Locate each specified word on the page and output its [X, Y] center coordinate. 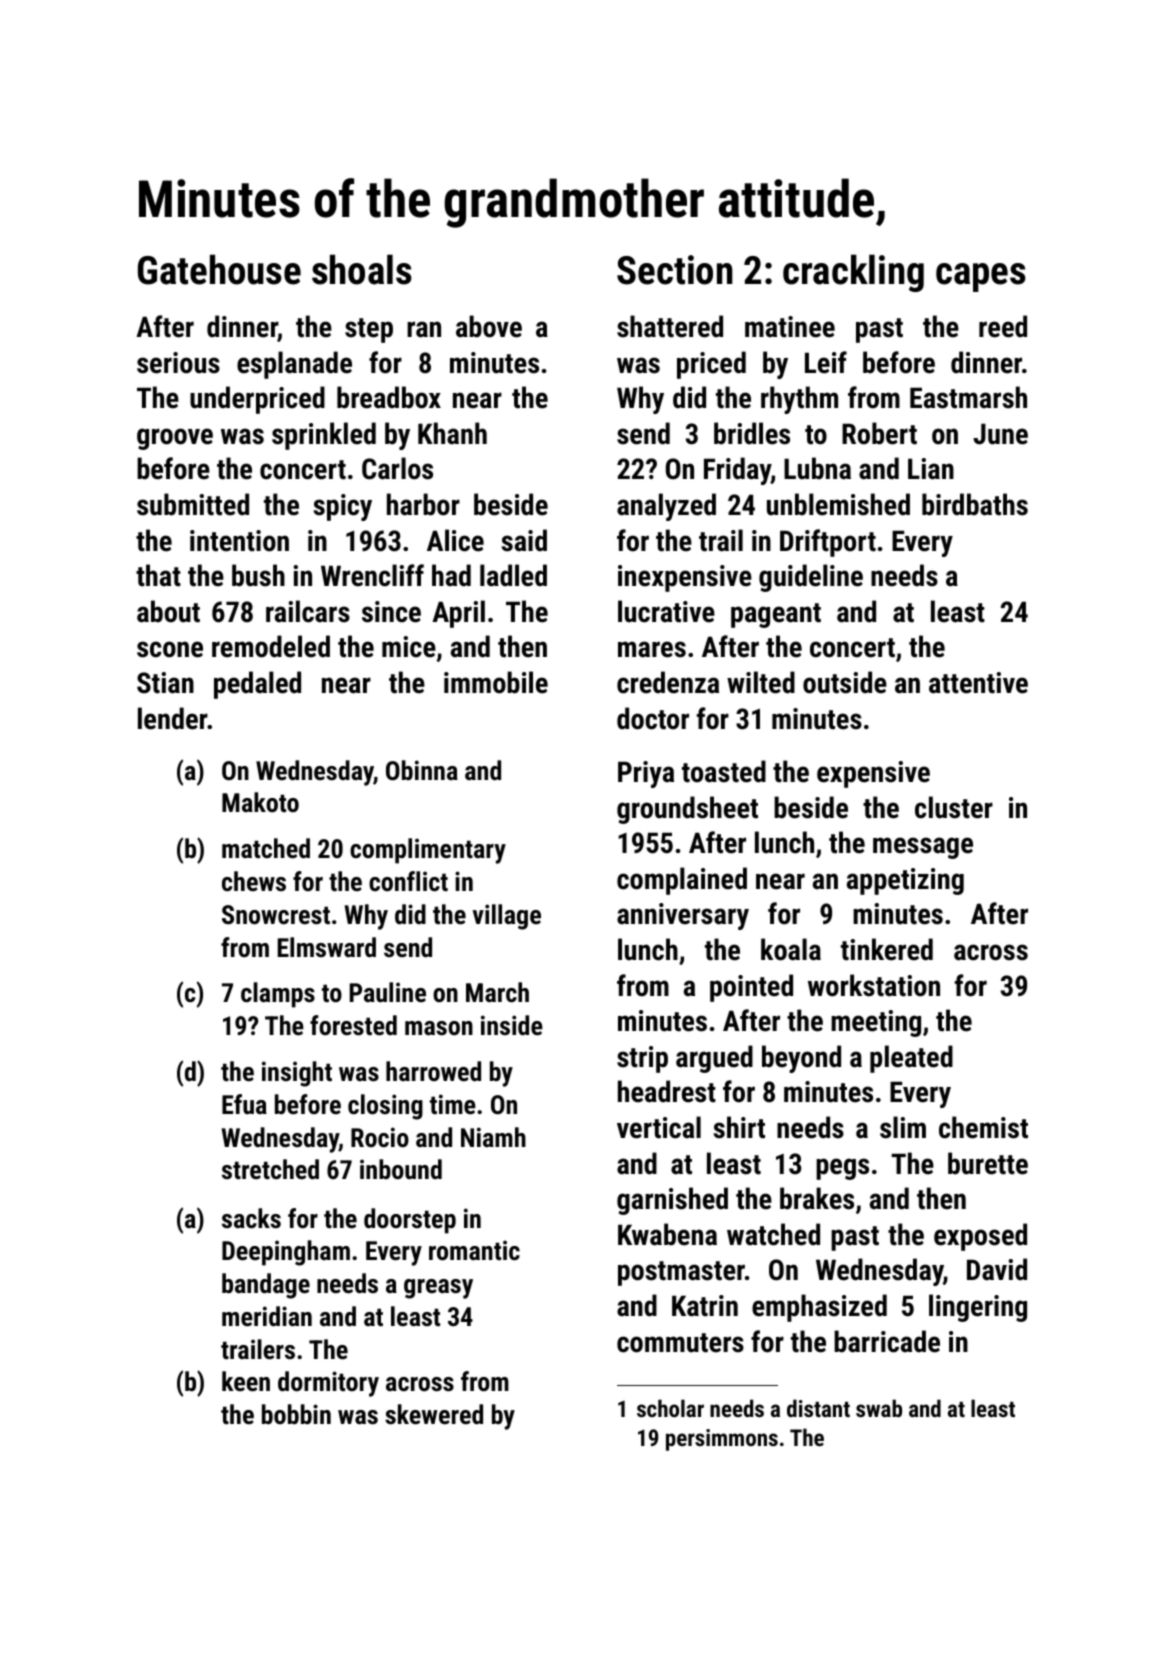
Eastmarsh [968, 397]
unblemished [838, 504]
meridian [267, 1316]
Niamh [493, 1137]
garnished [672, 1201]
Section [675, 270]
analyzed [666, 507]
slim [903, 1127]
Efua [244, 1104]
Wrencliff [372, 575]
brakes [817, 1198]
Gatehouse [219, 269]
